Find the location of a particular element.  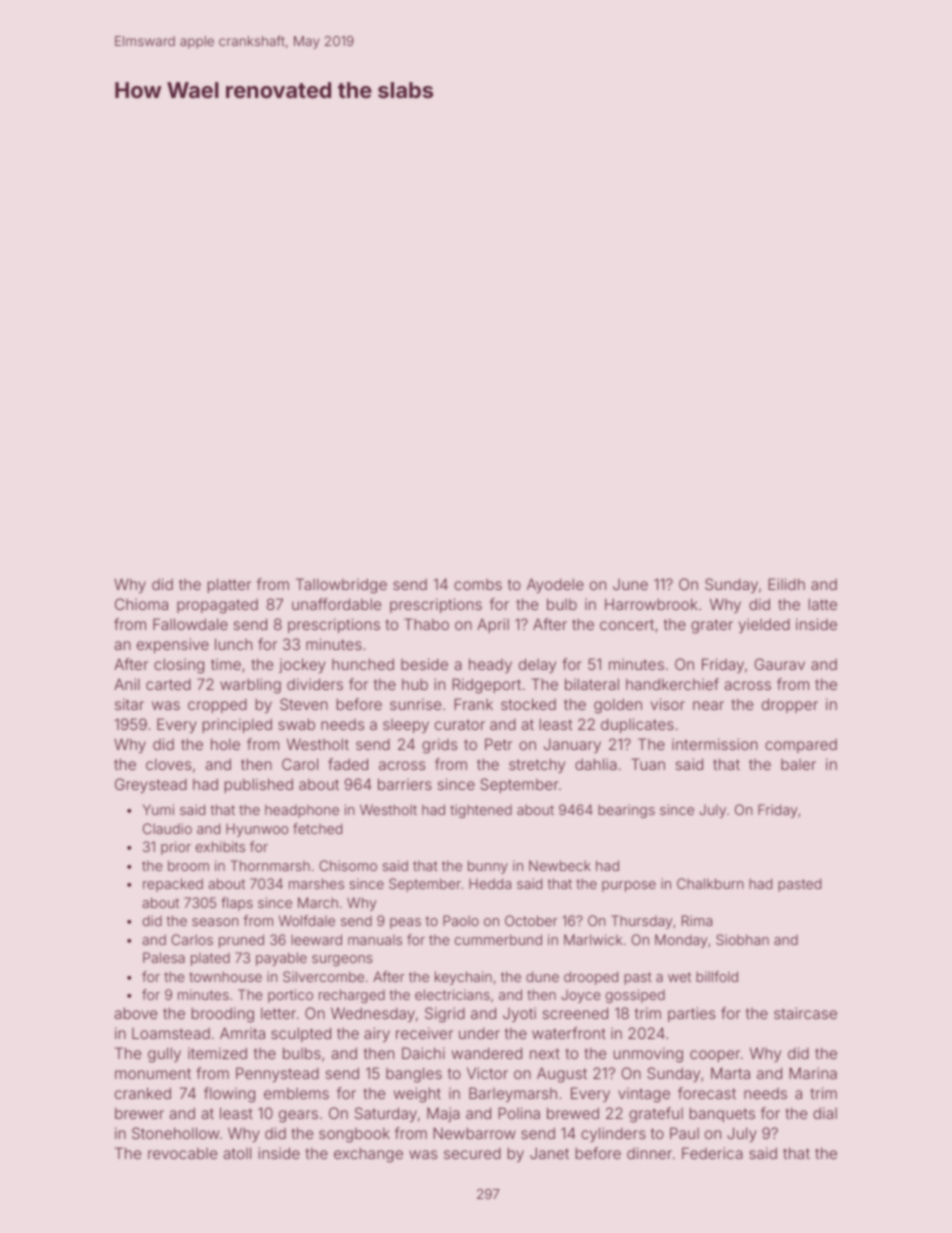

Chalkburn is located at coordinates (710, 883).
